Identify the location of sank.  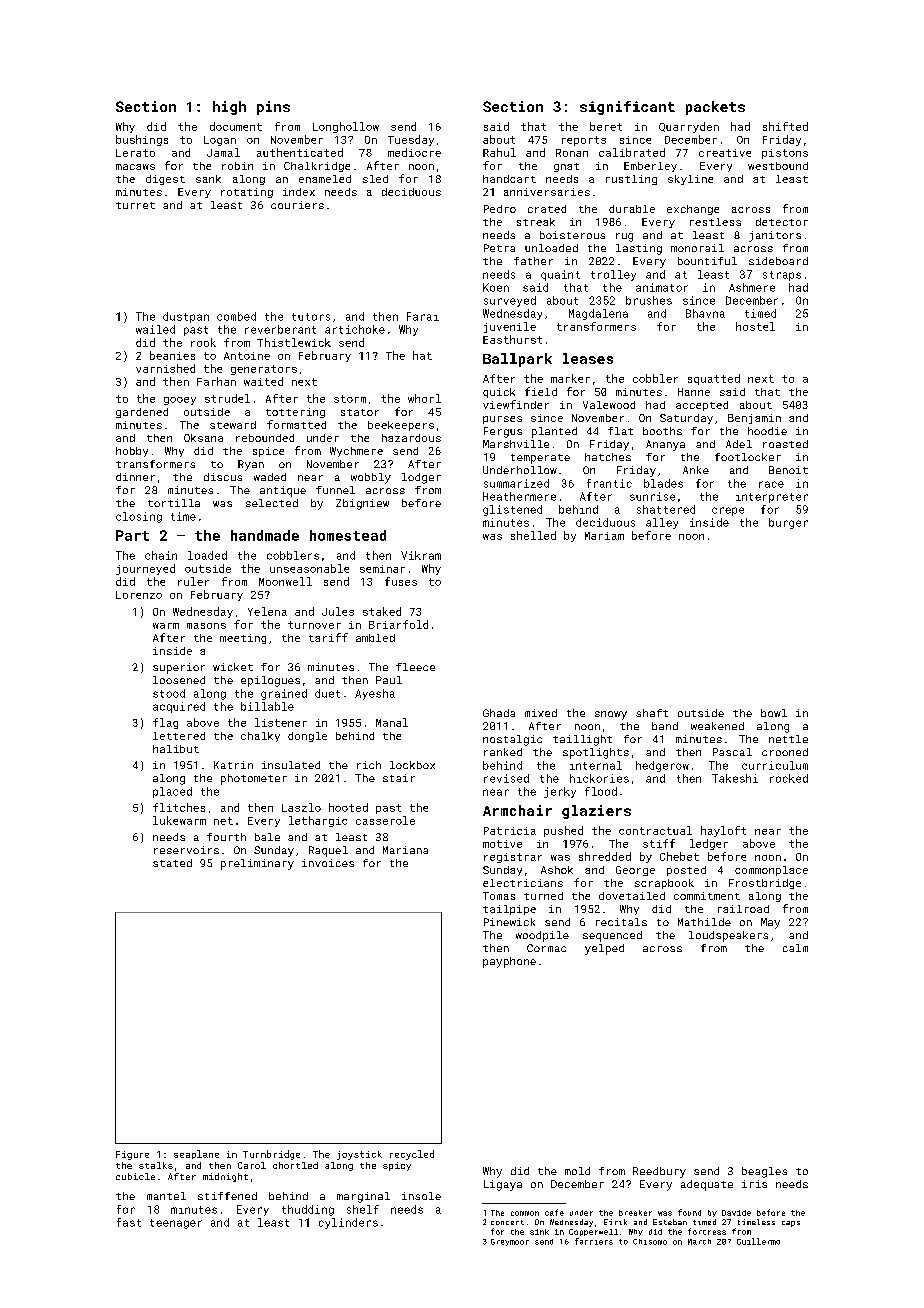
(208, 179).
